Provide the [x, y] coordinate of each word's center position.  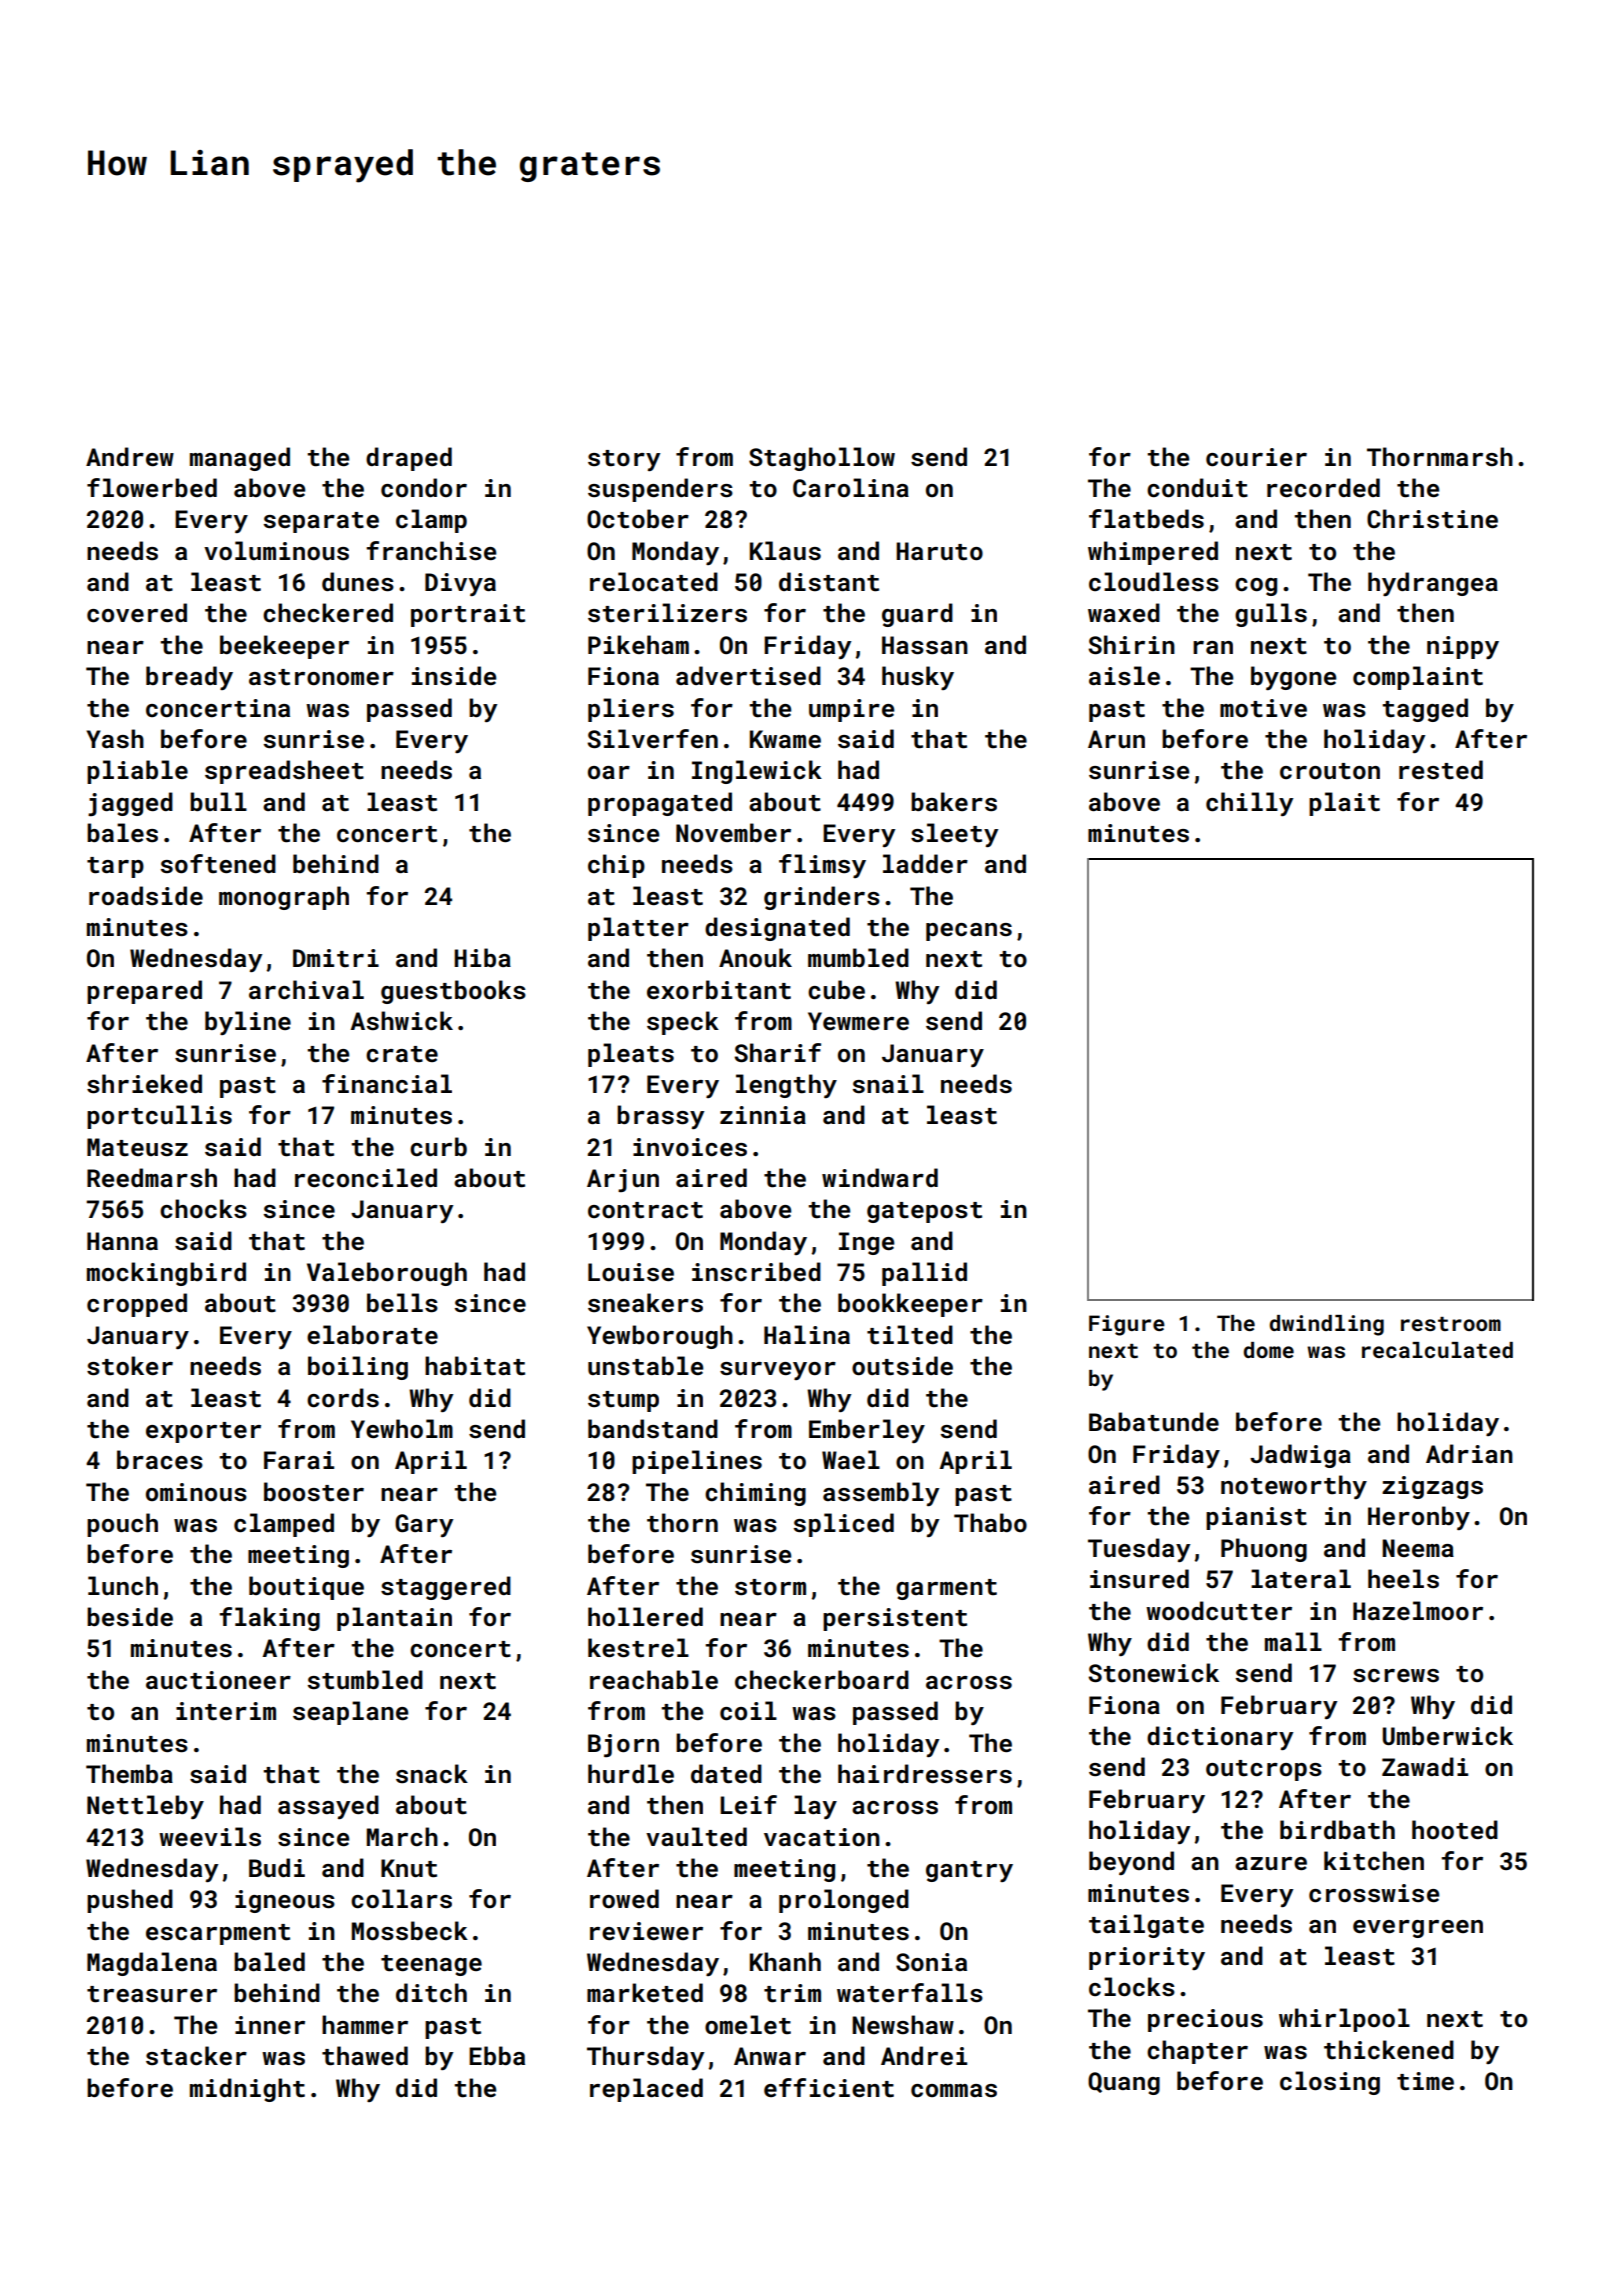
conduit [1197, 488]
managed [240, 459]
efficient [829, 2088]
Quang [1124, 2083]
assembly [881, 1494]
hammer [365, 2024]
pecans [969, 932]
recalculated [1437, 1350]
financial [387, 1083]
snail [888, 1084]
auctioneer [218, 1680]
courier [1256, 457]
